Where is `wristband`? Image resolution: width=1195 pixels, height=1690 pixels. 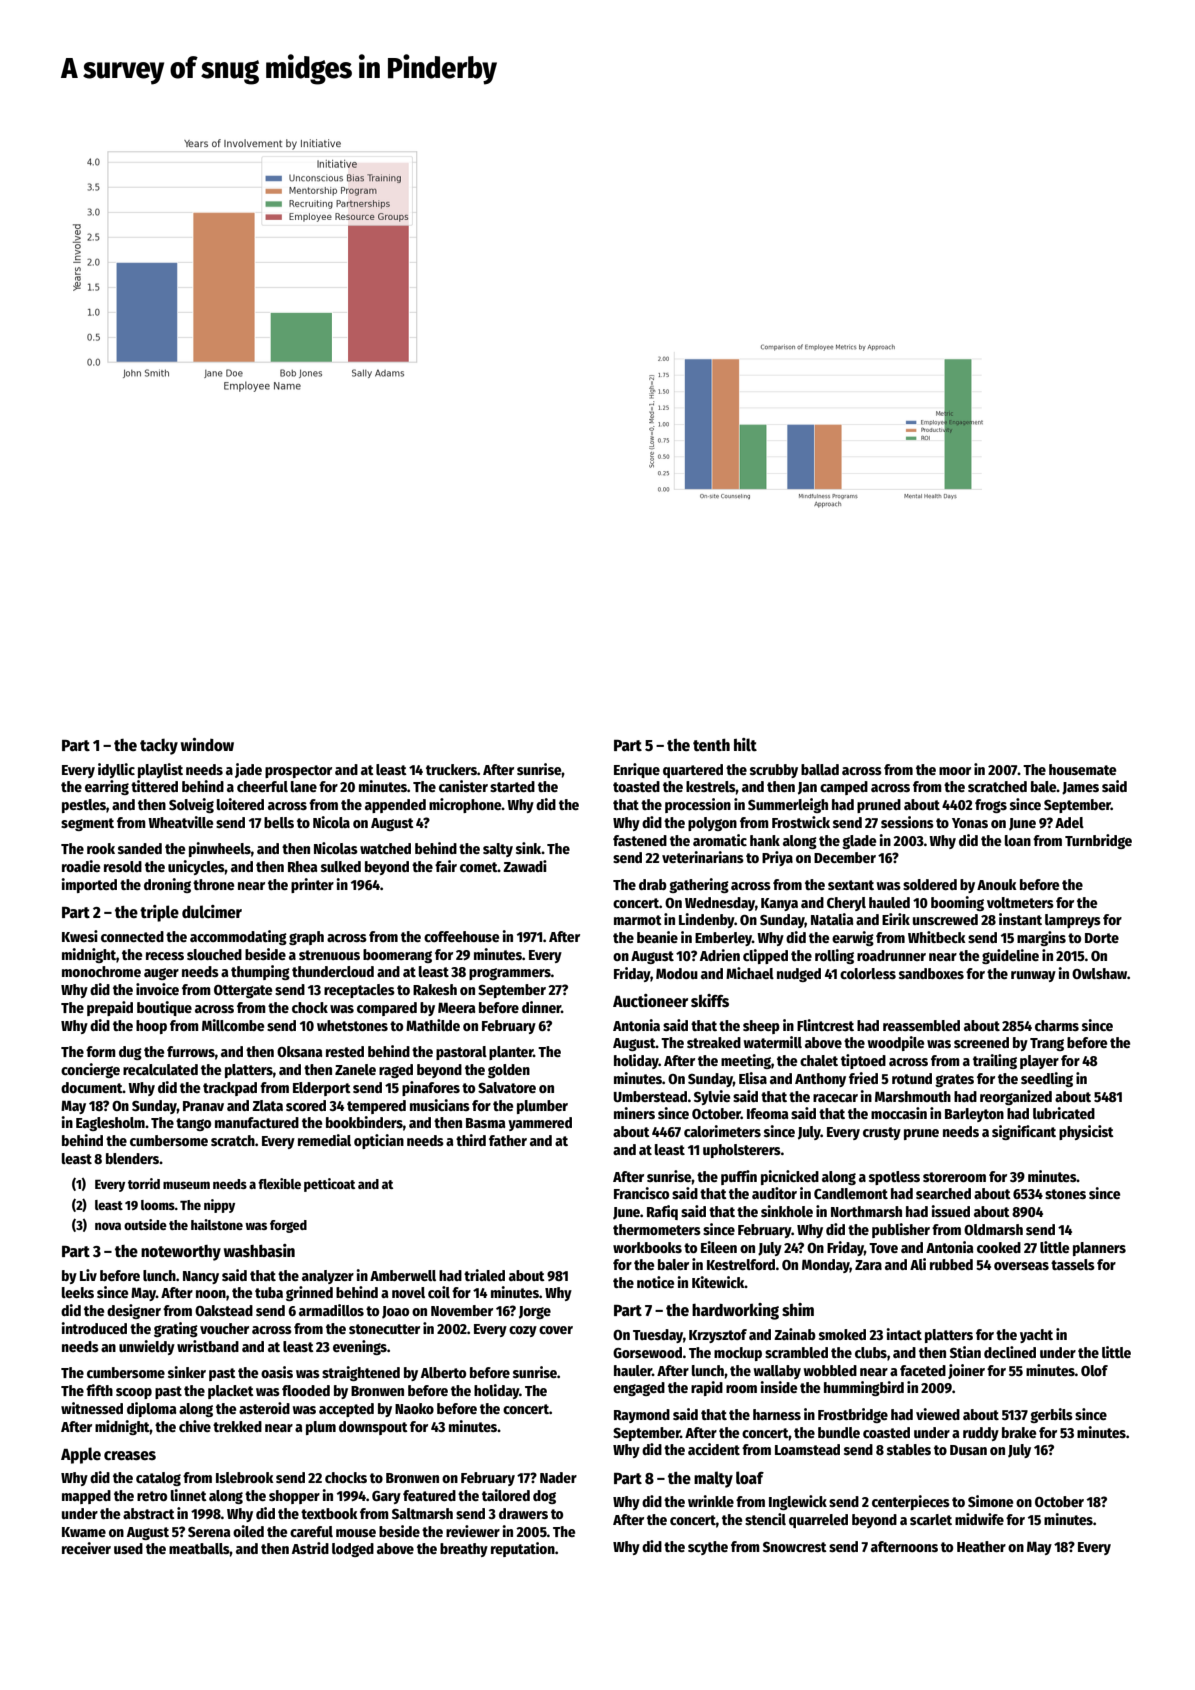
wristband is located at coordinates (208, 1346).
